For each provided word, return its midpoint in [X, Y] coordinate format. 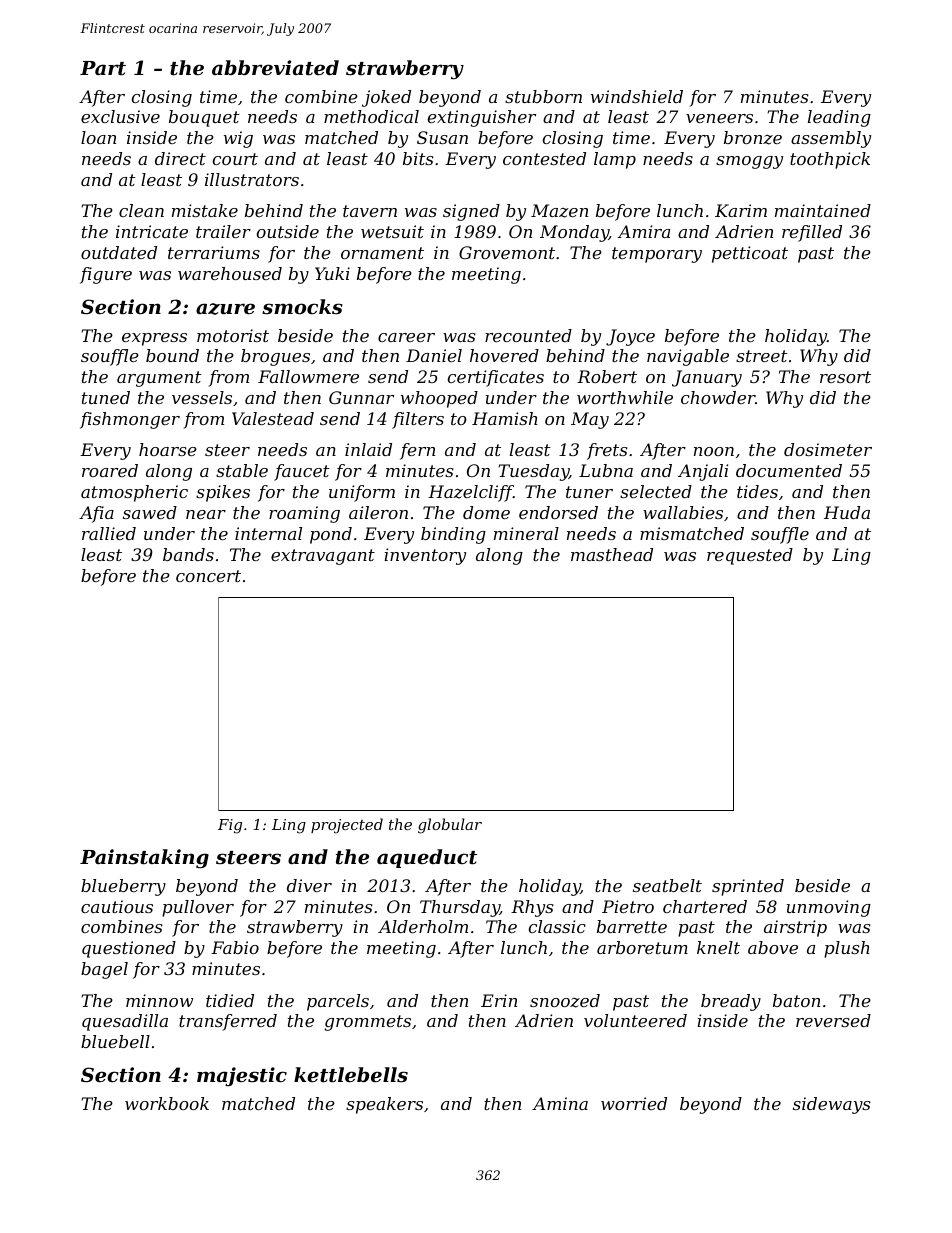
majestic [242, 1077]
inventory [425, 556]
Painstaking [144, 859]
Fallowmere [308, 376]
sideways [832, 1105]
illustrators [252, 179]
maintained [823, 210]
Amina [560, 1103]
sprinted [748, 887]
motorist [233, 335]
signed [471, 212]
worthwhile [625, 397]
